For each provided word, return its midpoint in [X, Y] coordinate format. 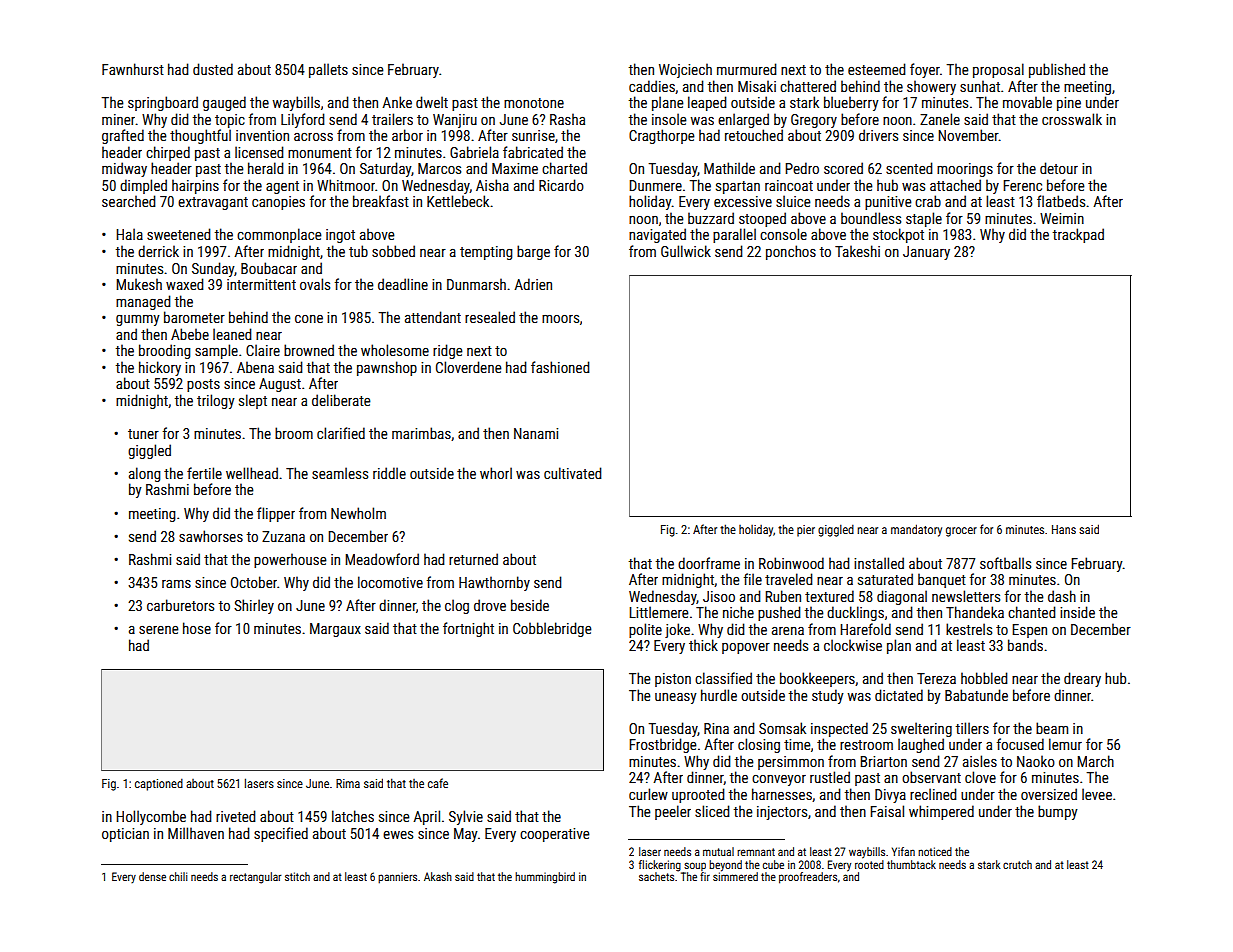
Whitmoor [346, 185]
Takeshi [857, 251]
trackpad [1078, 235]
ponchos [791, 252]
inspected [839, 729]
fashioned [560, 367]
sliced [712, 811]
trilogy [216, 401]
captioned [159, 784]
